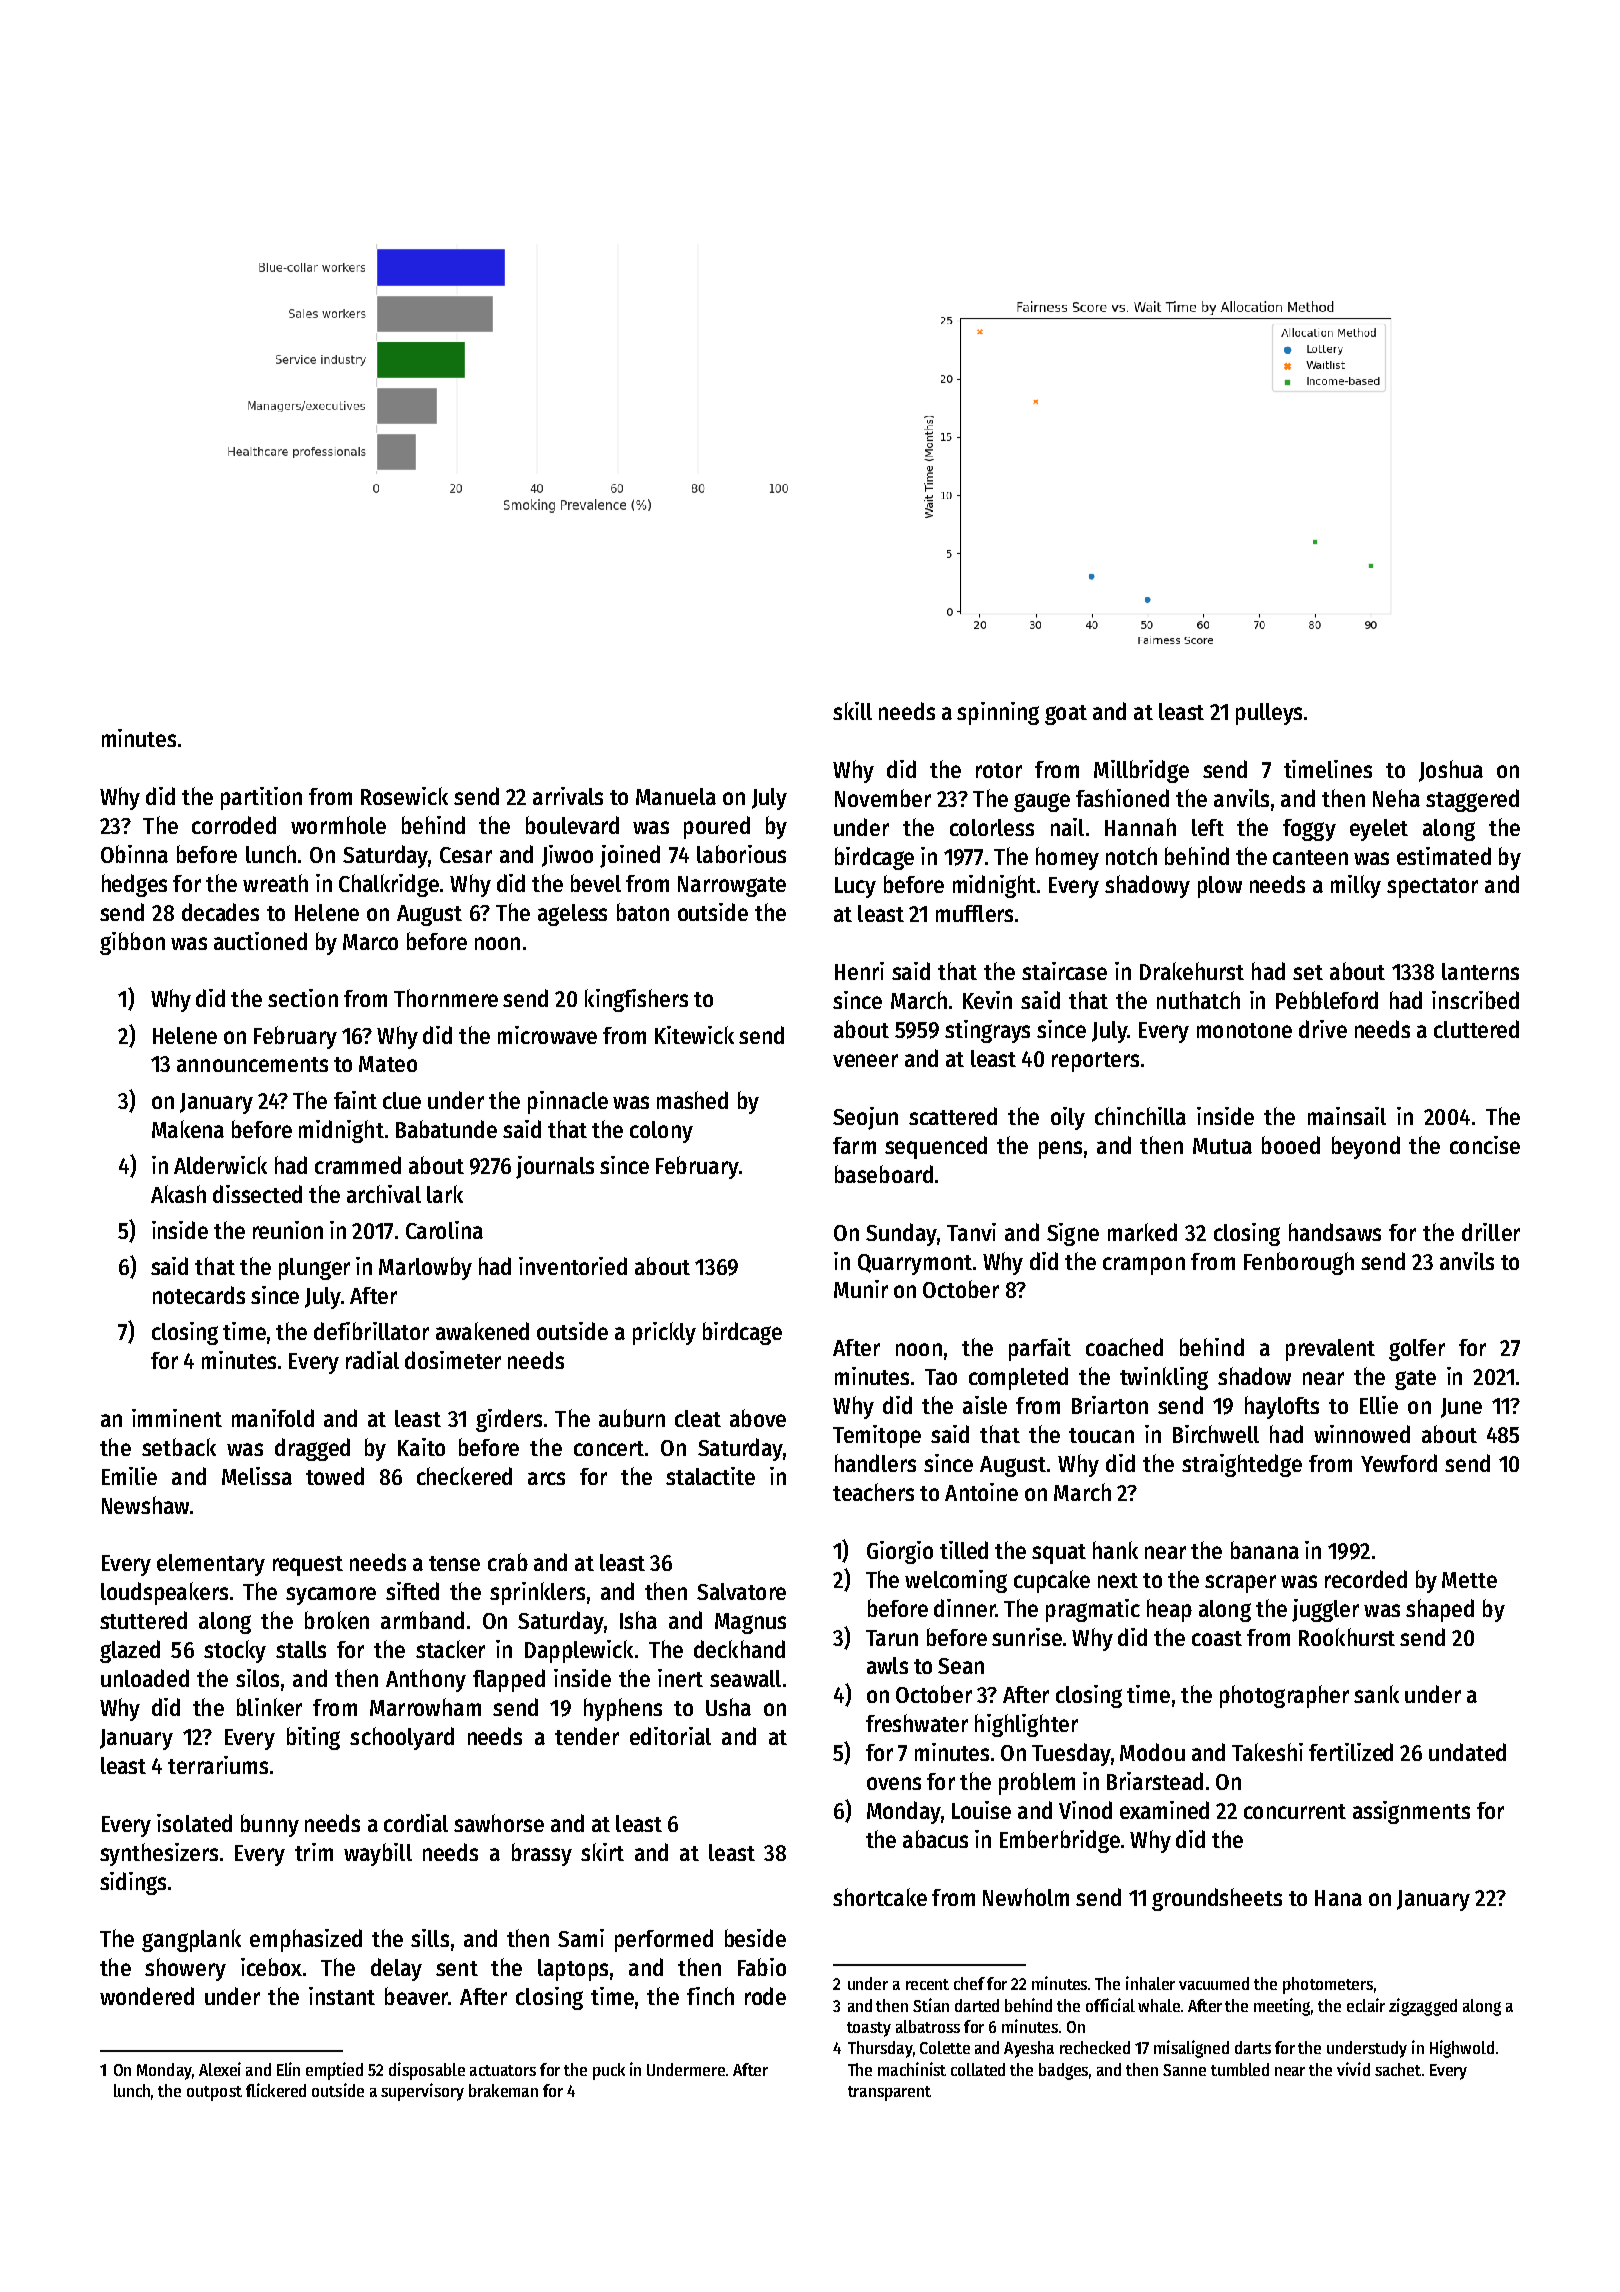 This screenshot has width=1620, height=2292. Describe the element at coordinates (446, 1129) in the screenshot. I see `Babatunde` at that location.
